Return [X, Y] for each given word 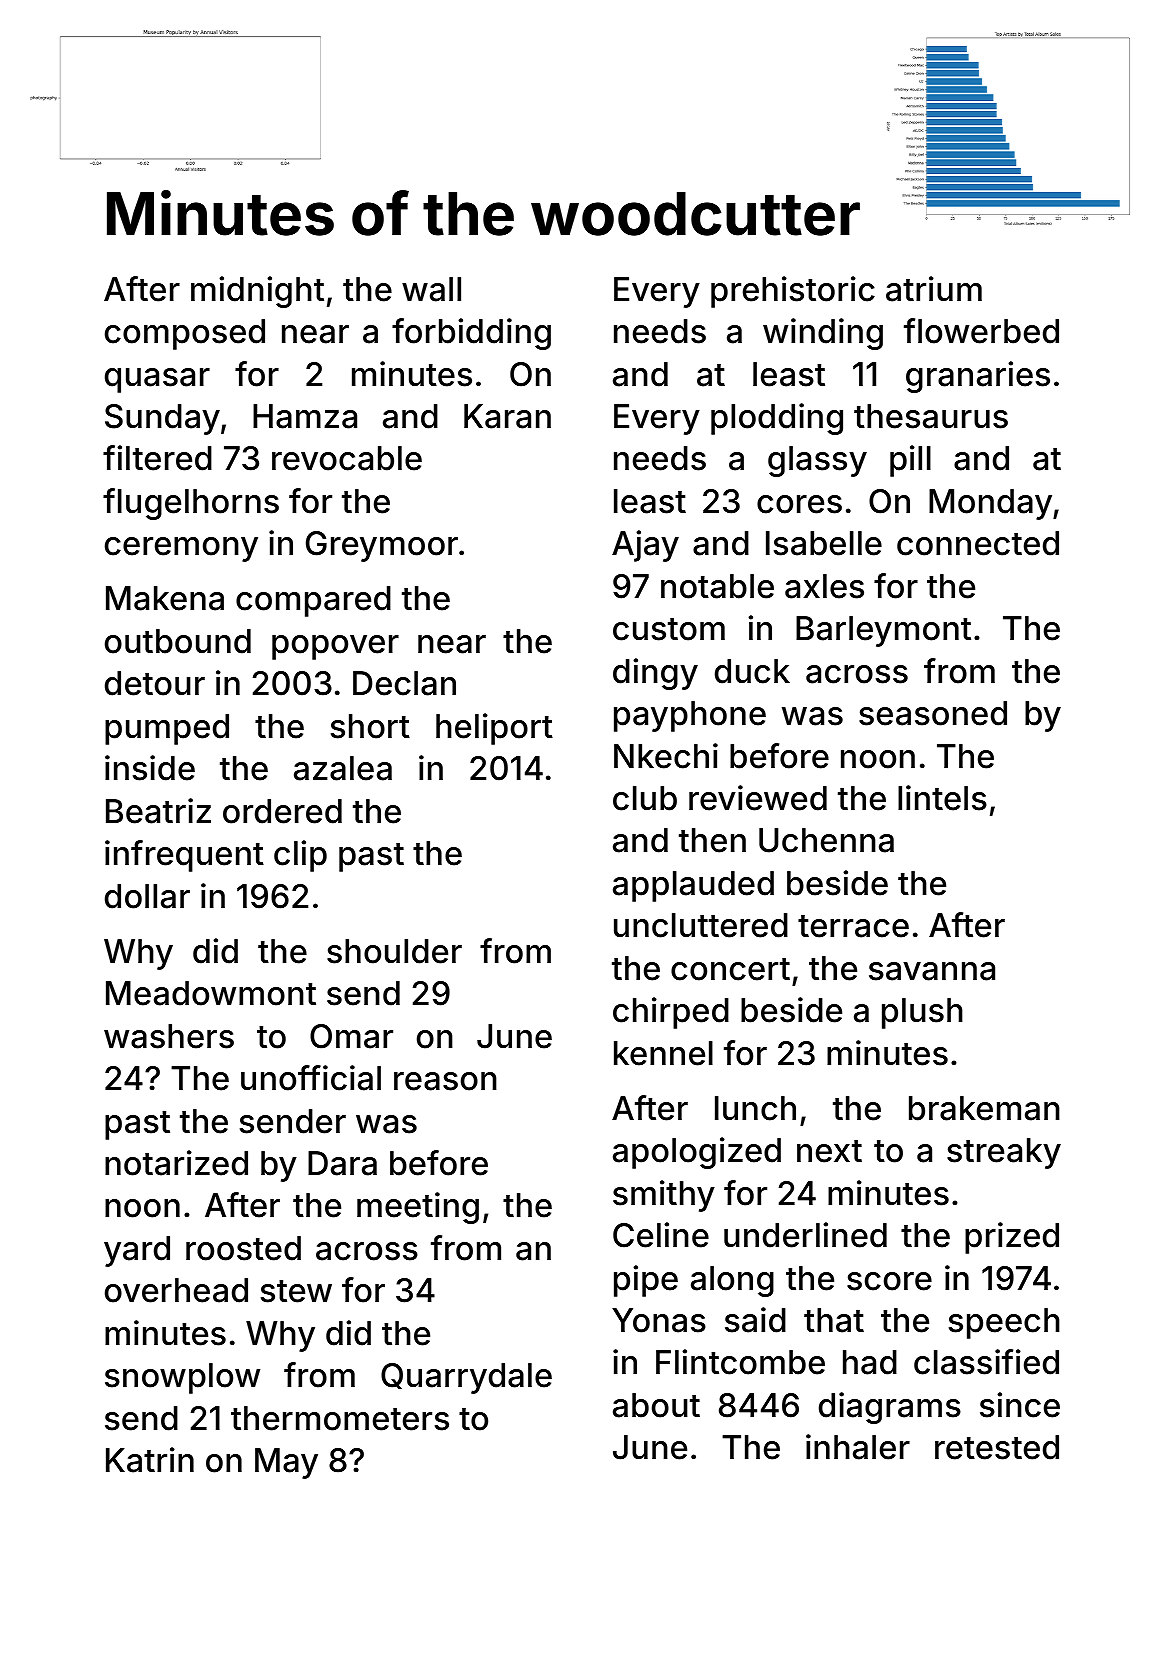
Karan [507, 416]
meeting [418, 1208]
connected [978, 543]
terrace [853, 926]
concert [730, 969]
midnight [257, 292]
